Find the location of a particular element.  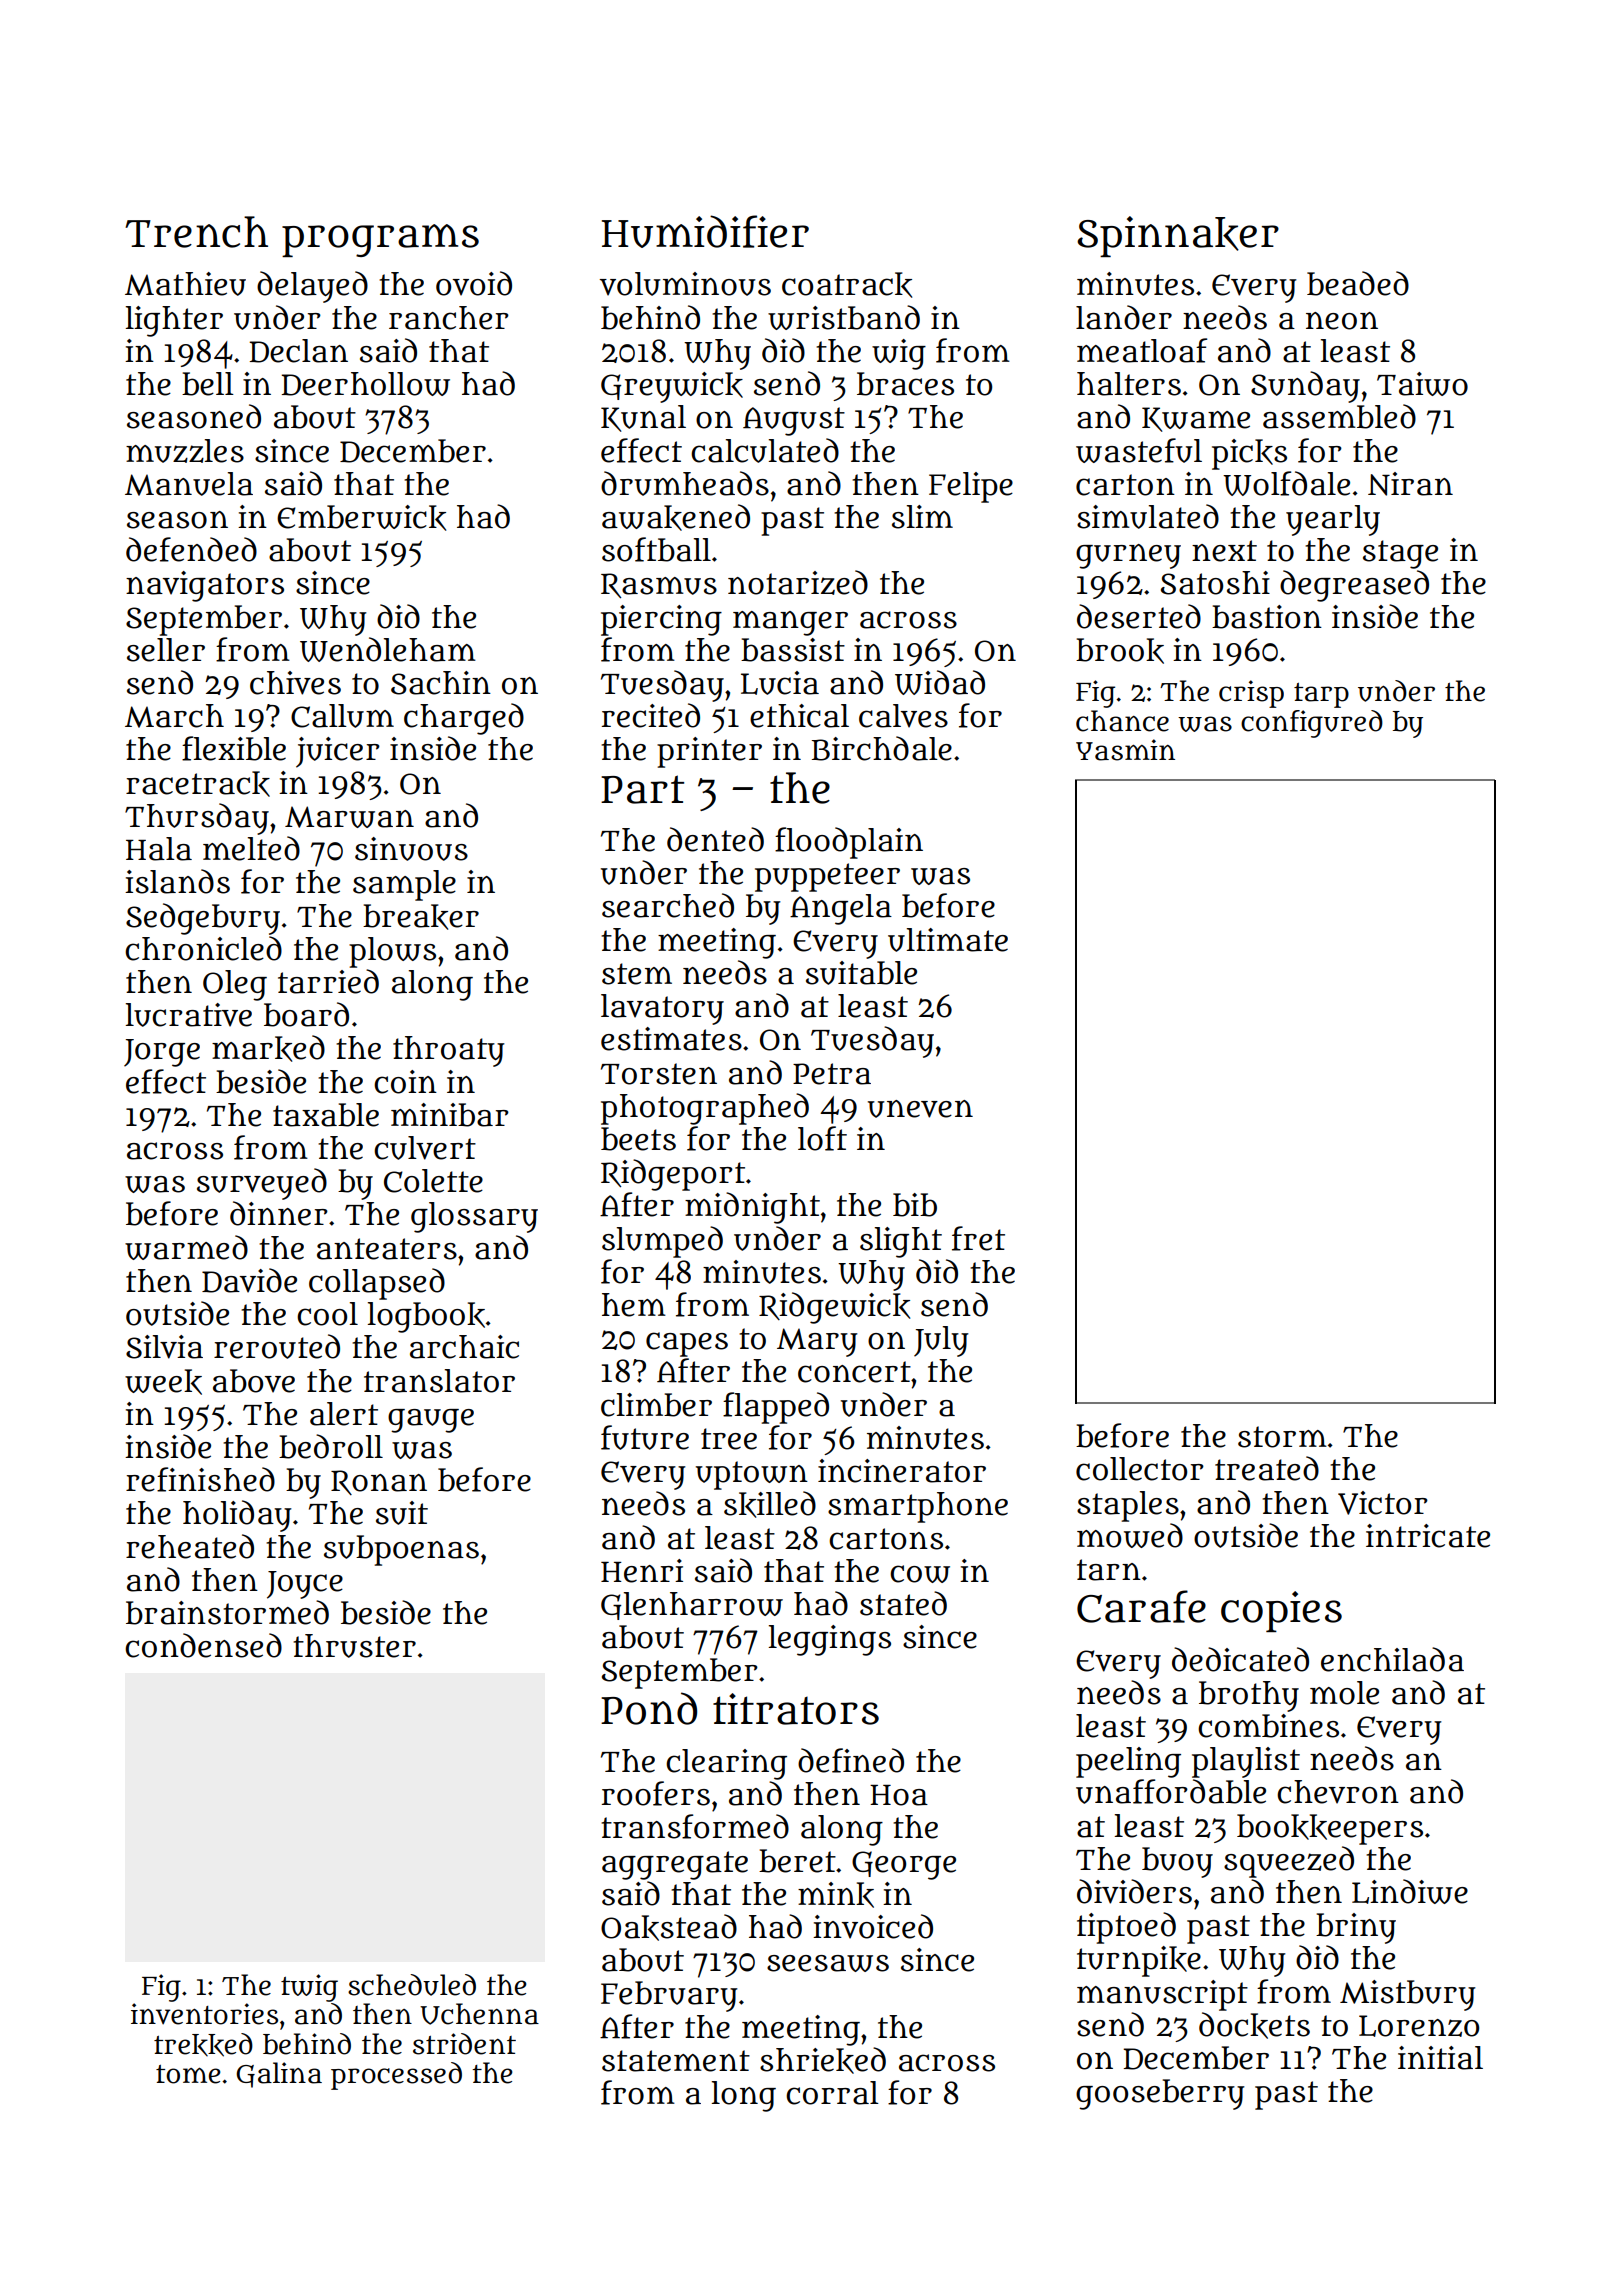

estimates is located at coordinates (671, 1039).
